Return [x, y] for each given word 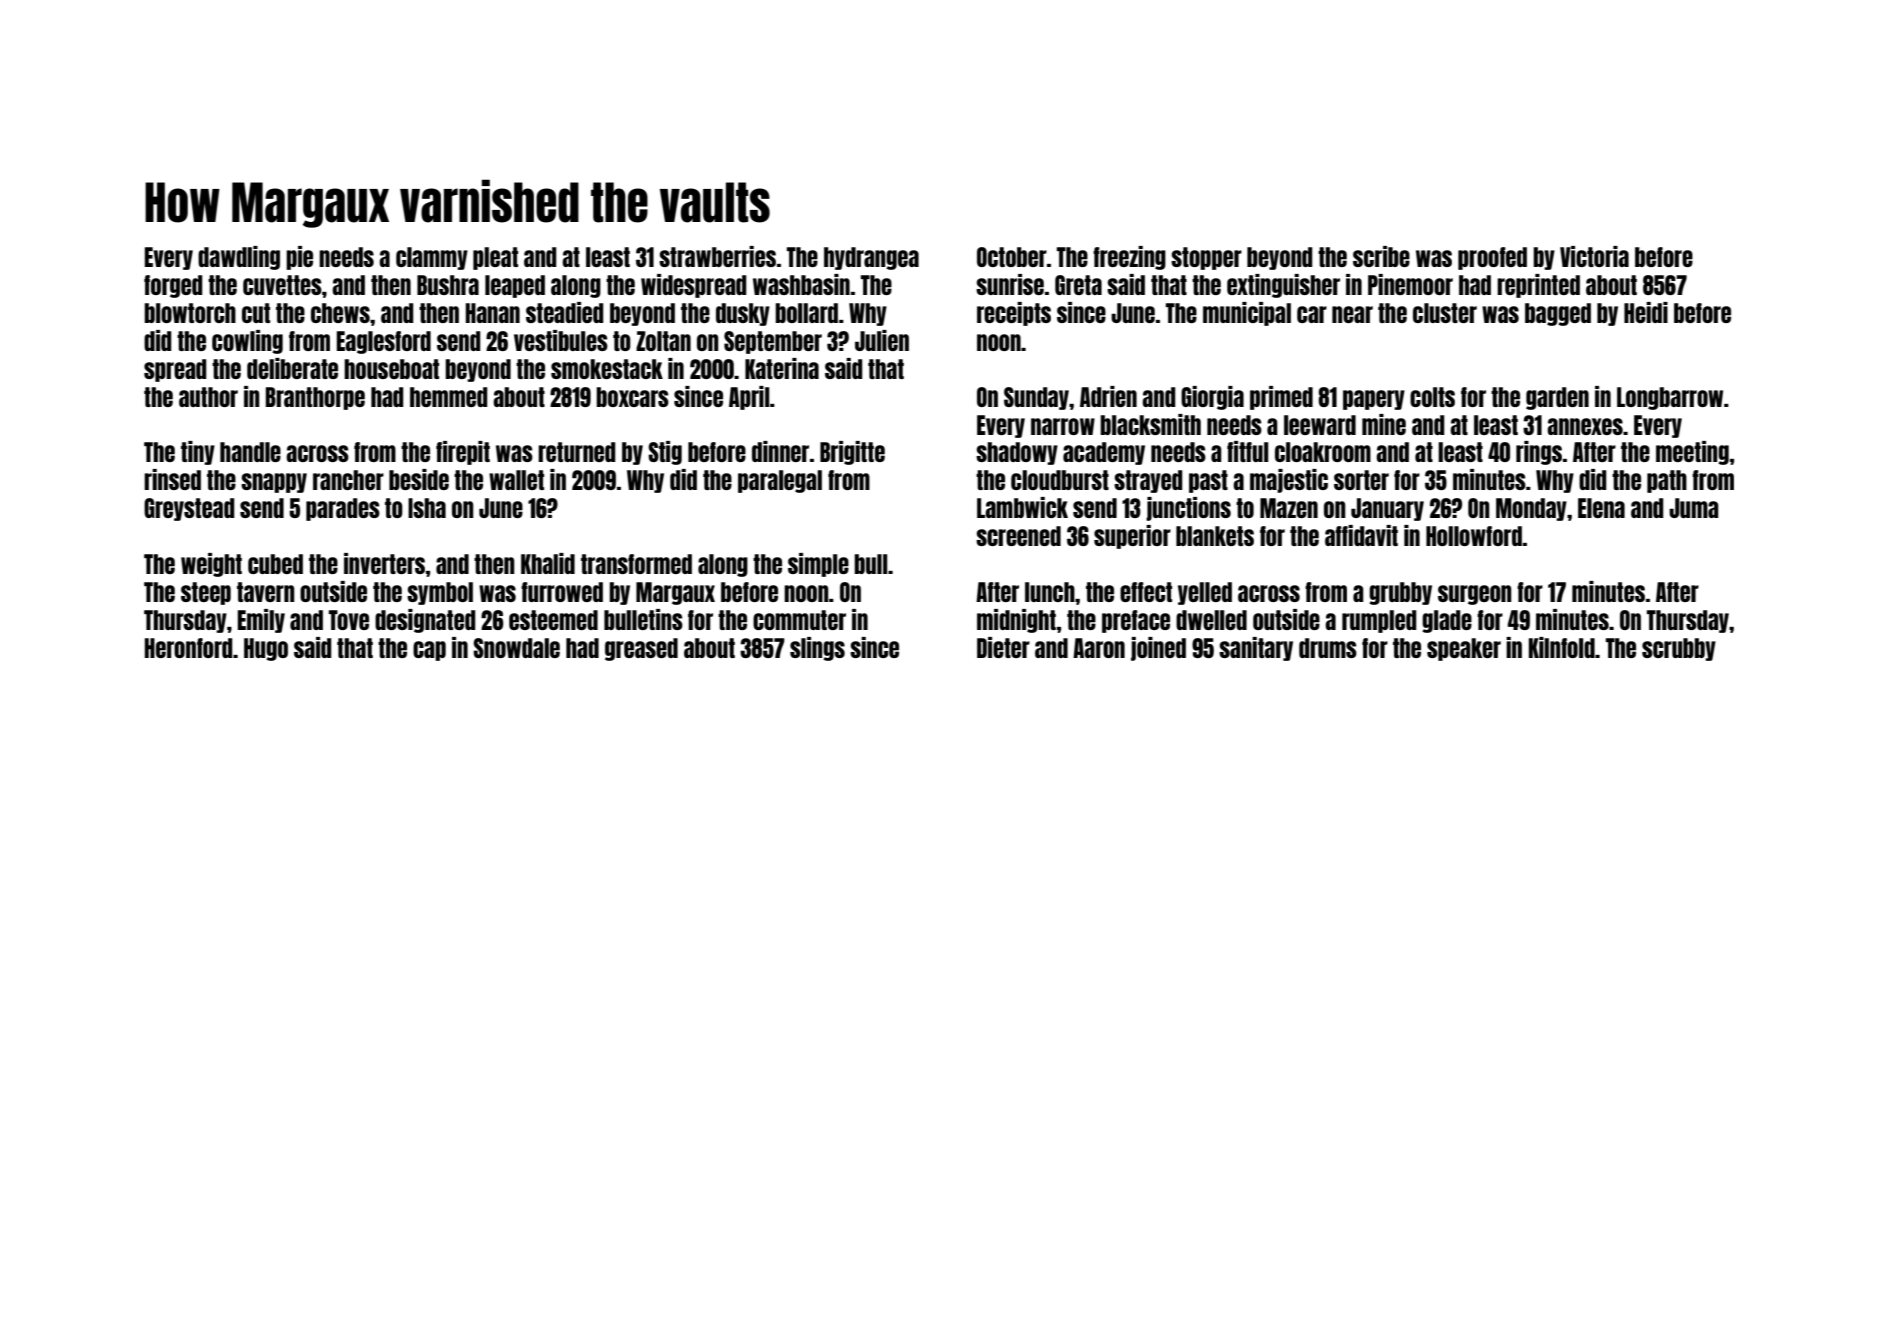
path [1667, 481]
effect [1146, 592]
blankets [1215, 536]
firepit [463, 453]
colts [1432, 397]
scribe [1381, 256]
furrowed [562, 592]
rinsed [172, 479]
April [749, 398]
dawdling [239, 258]
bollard [806, 313]
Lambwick [1022, 507]
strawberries [717, 256]
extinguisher [1283, 286]
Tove [349, 620]
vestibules [561, 340]
